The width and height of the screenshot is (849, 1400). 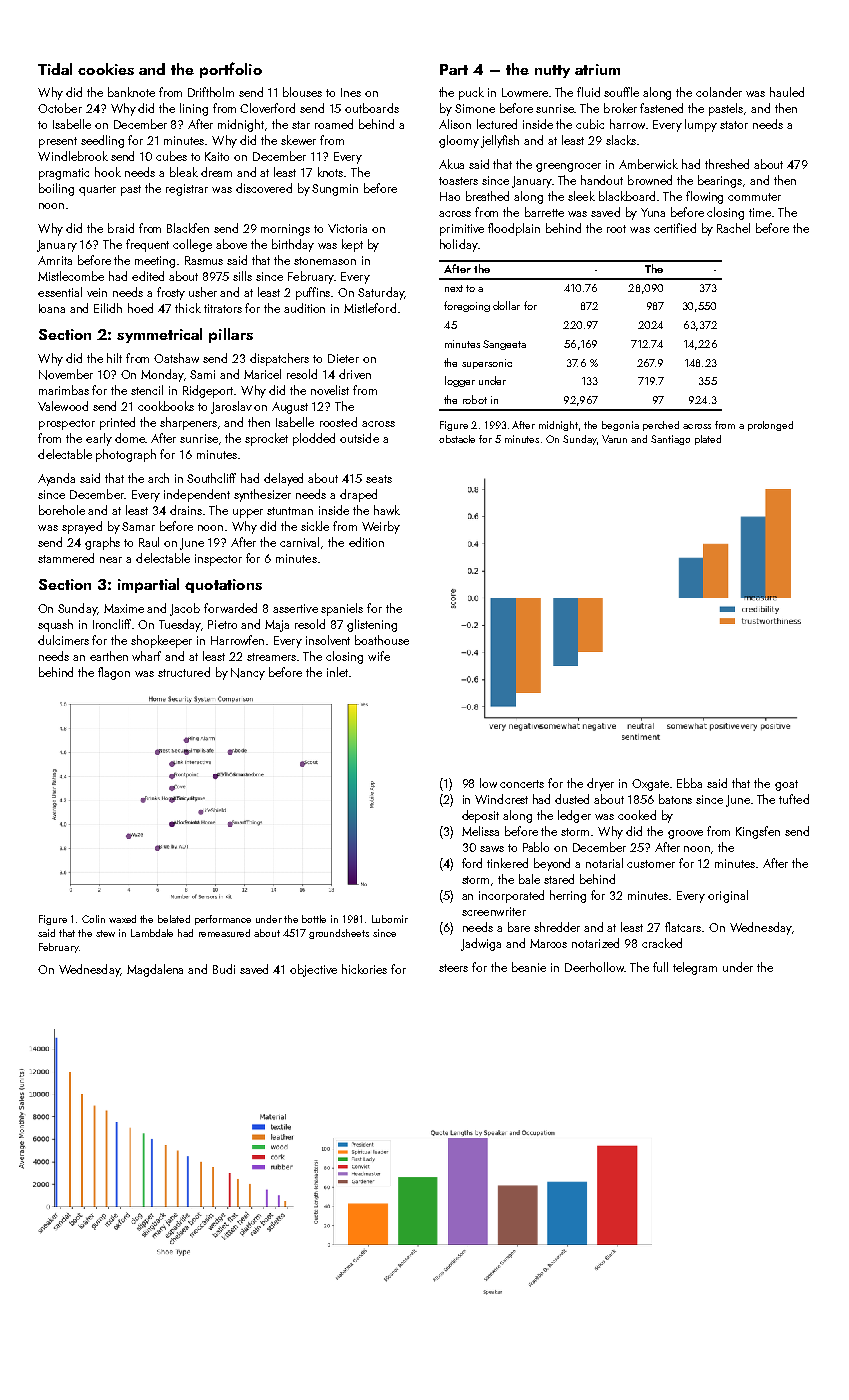 I want to click on tufted, so click(x=794, y=799).
